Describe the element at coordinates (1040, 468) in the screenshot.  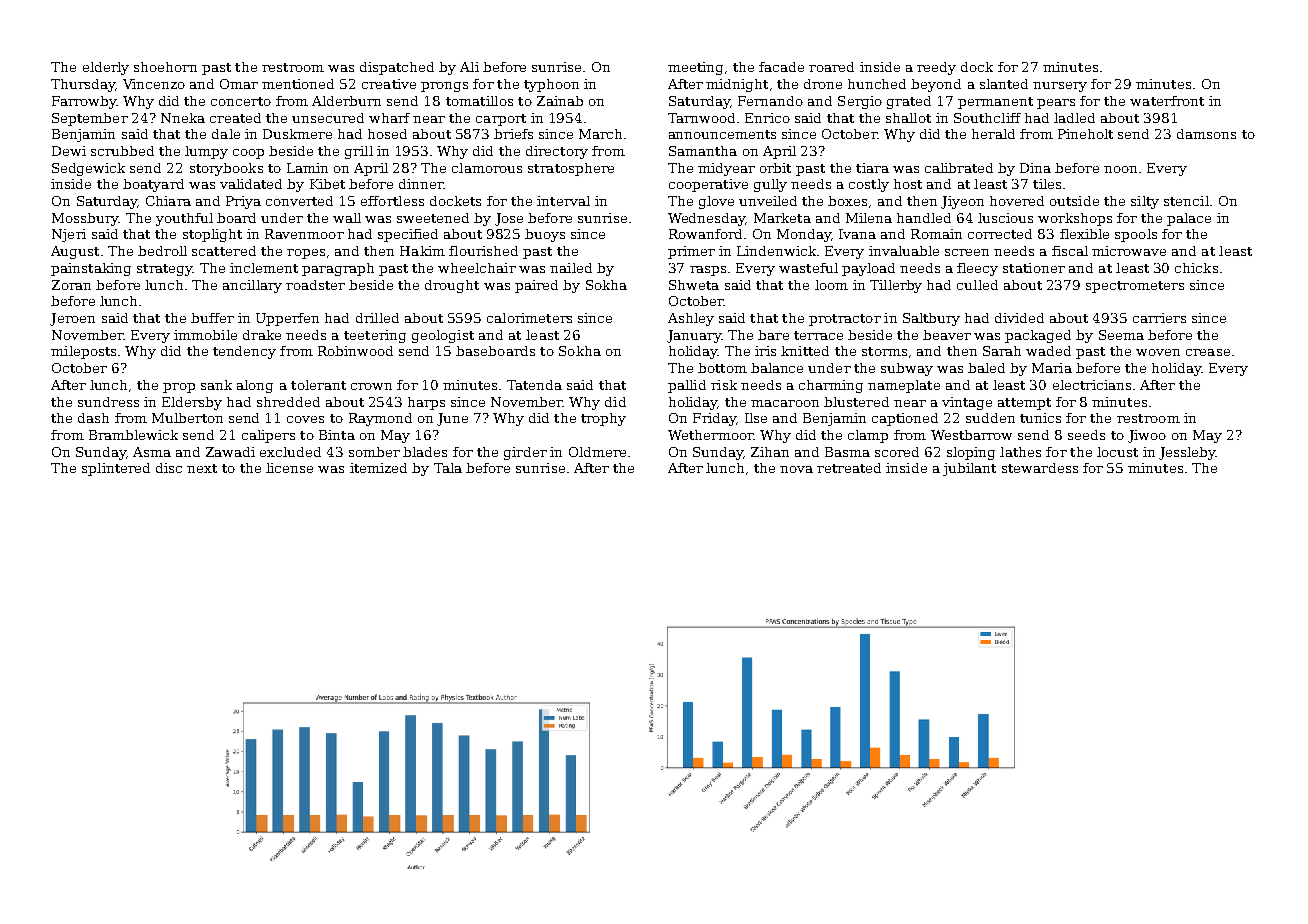
I see `stewardess` at that location.
